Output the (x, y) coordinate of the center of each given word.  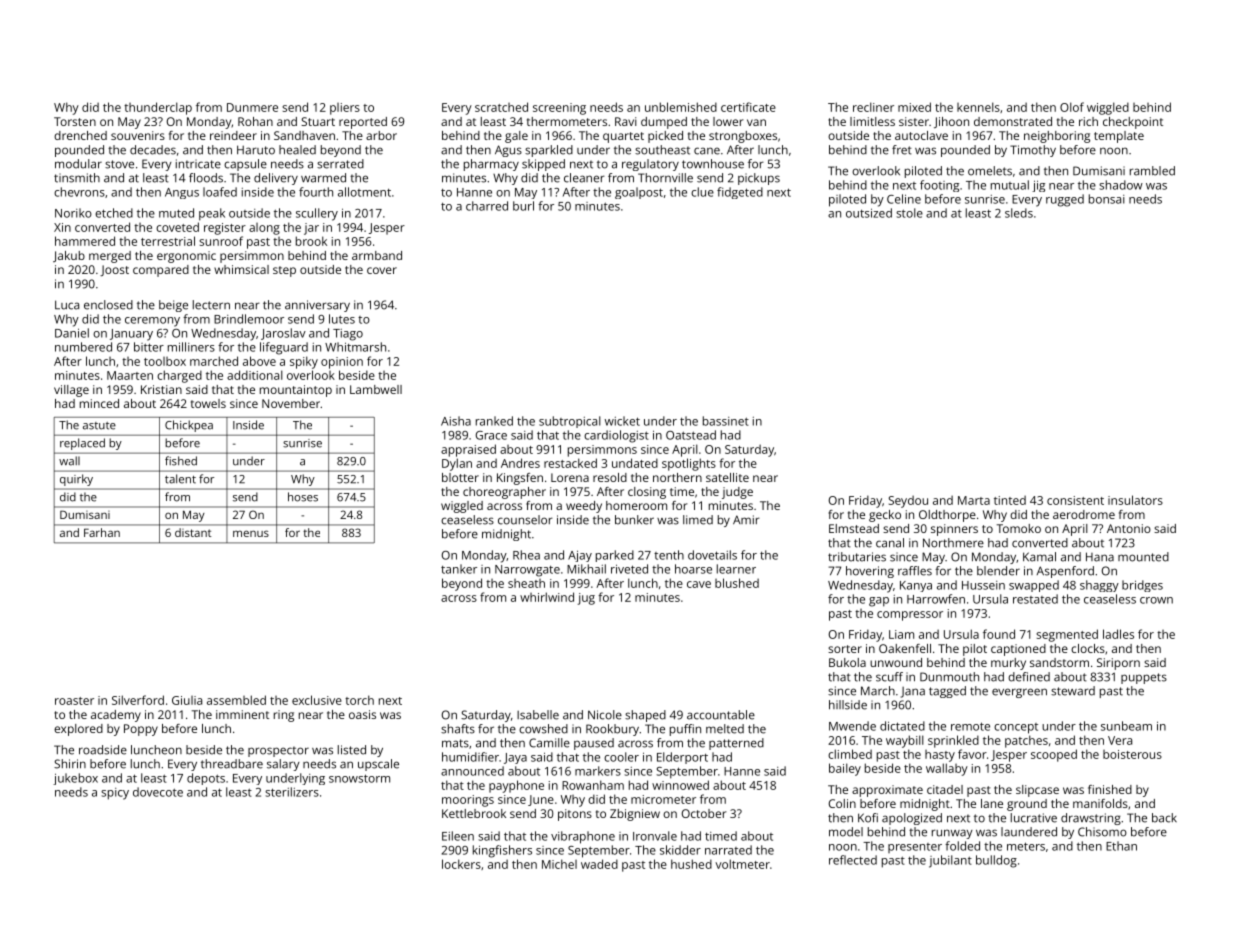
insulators (1135, 500)
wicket (622, 421)
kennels (978, 107)
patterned (736, 744)
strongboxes (743, 137)
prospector (278, 752)
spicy (115, 794)
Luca (67, 305)
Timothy (1033, 151)
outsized (869, 213)
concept (1016, 728)
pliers (345, 109)
